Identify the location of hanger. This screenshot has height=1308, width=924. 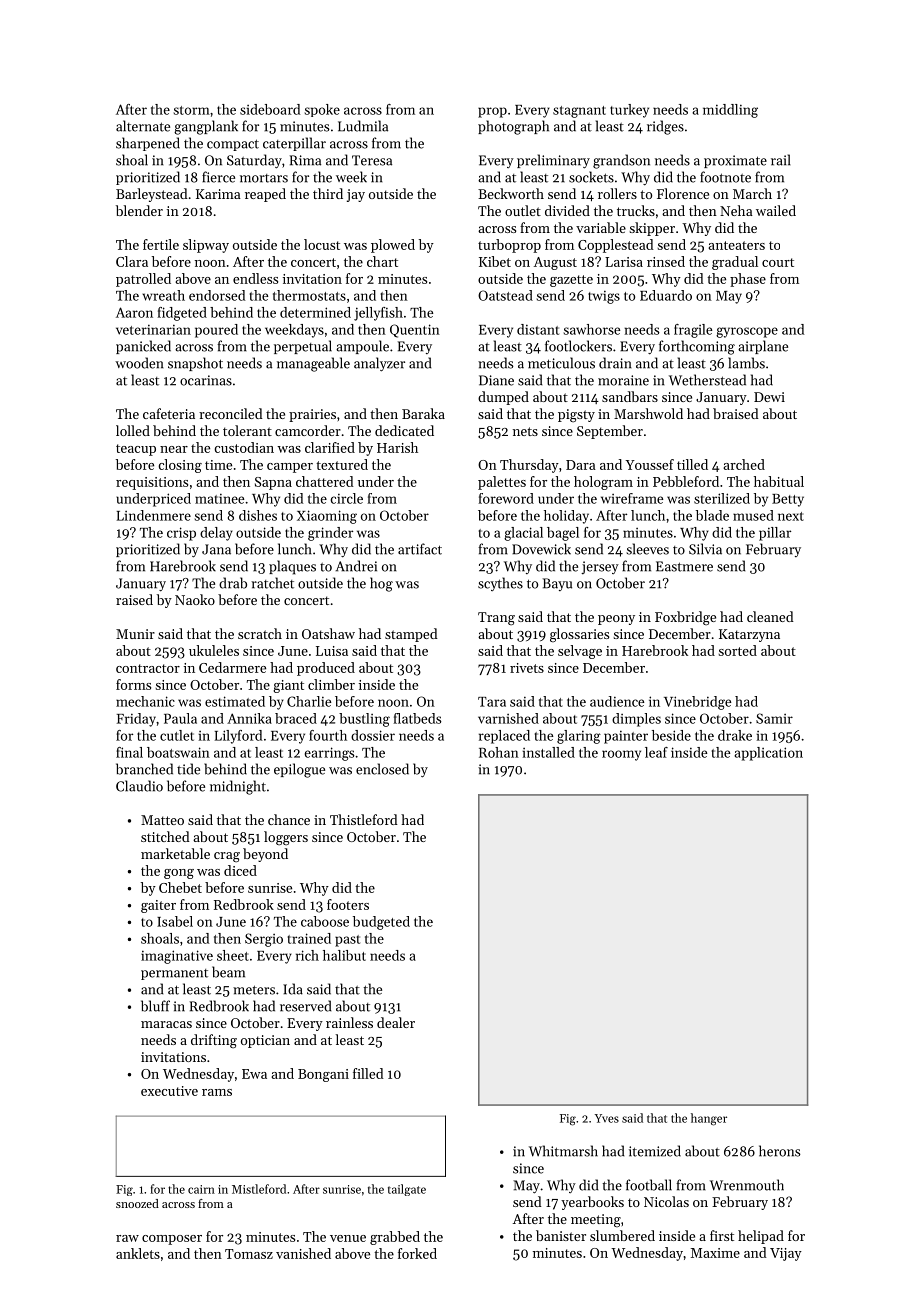
(709, 1119).
